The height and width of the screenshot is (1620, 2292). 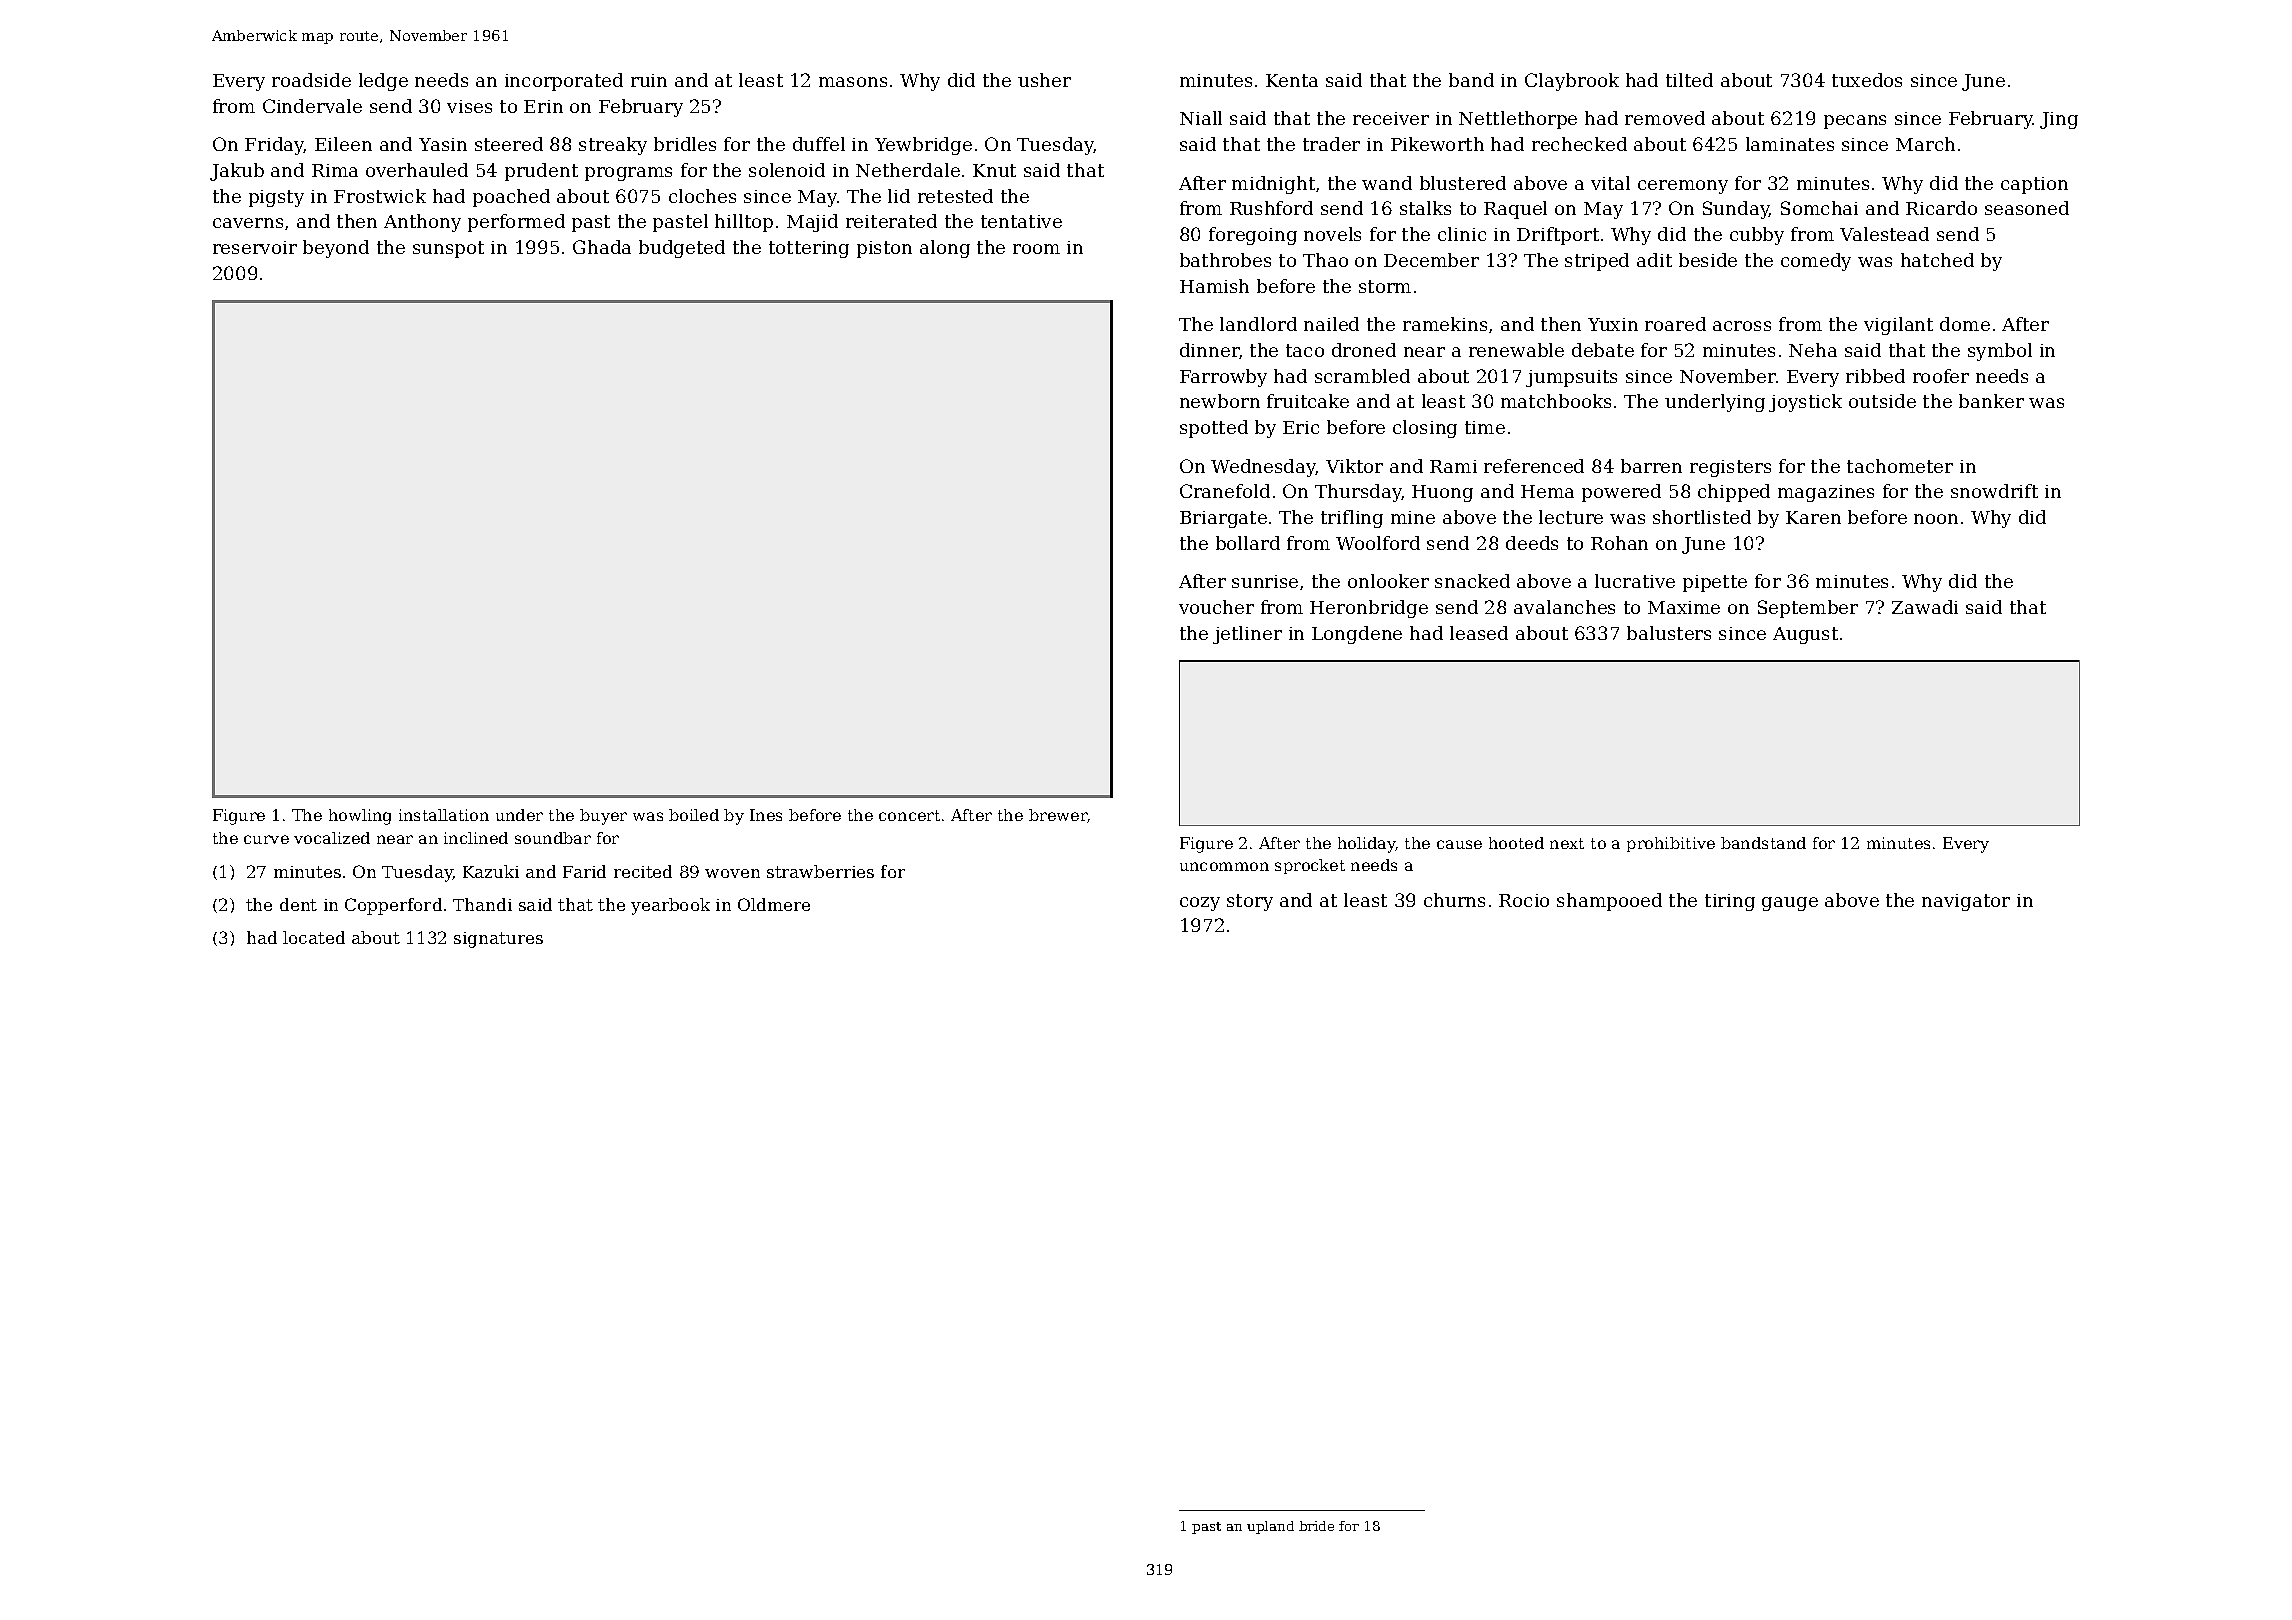 I want to click on upland, so click(x=1270, y=1527).
